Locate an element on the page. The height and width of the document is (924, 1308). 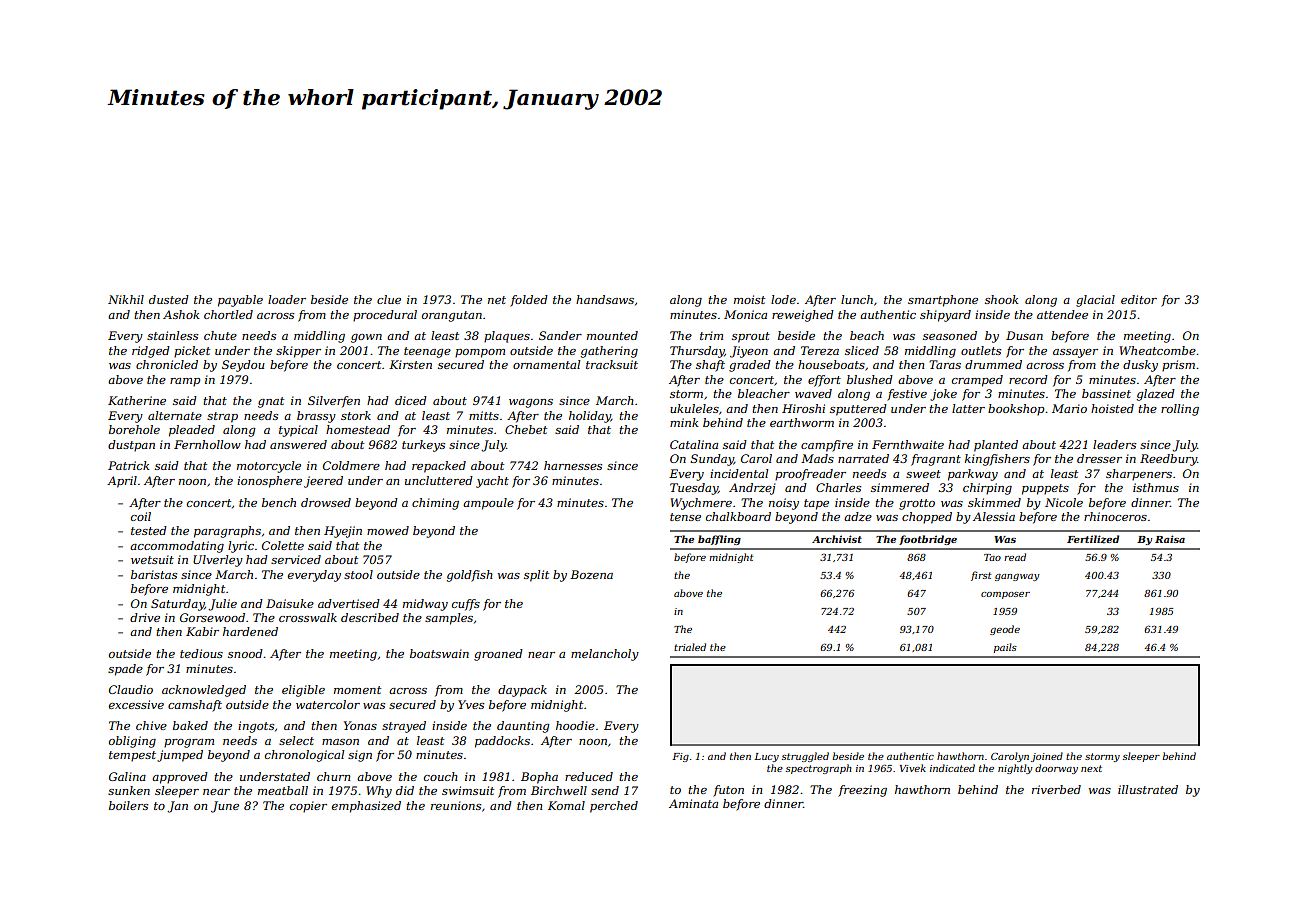
latter is located at coordinates (968, 408).
